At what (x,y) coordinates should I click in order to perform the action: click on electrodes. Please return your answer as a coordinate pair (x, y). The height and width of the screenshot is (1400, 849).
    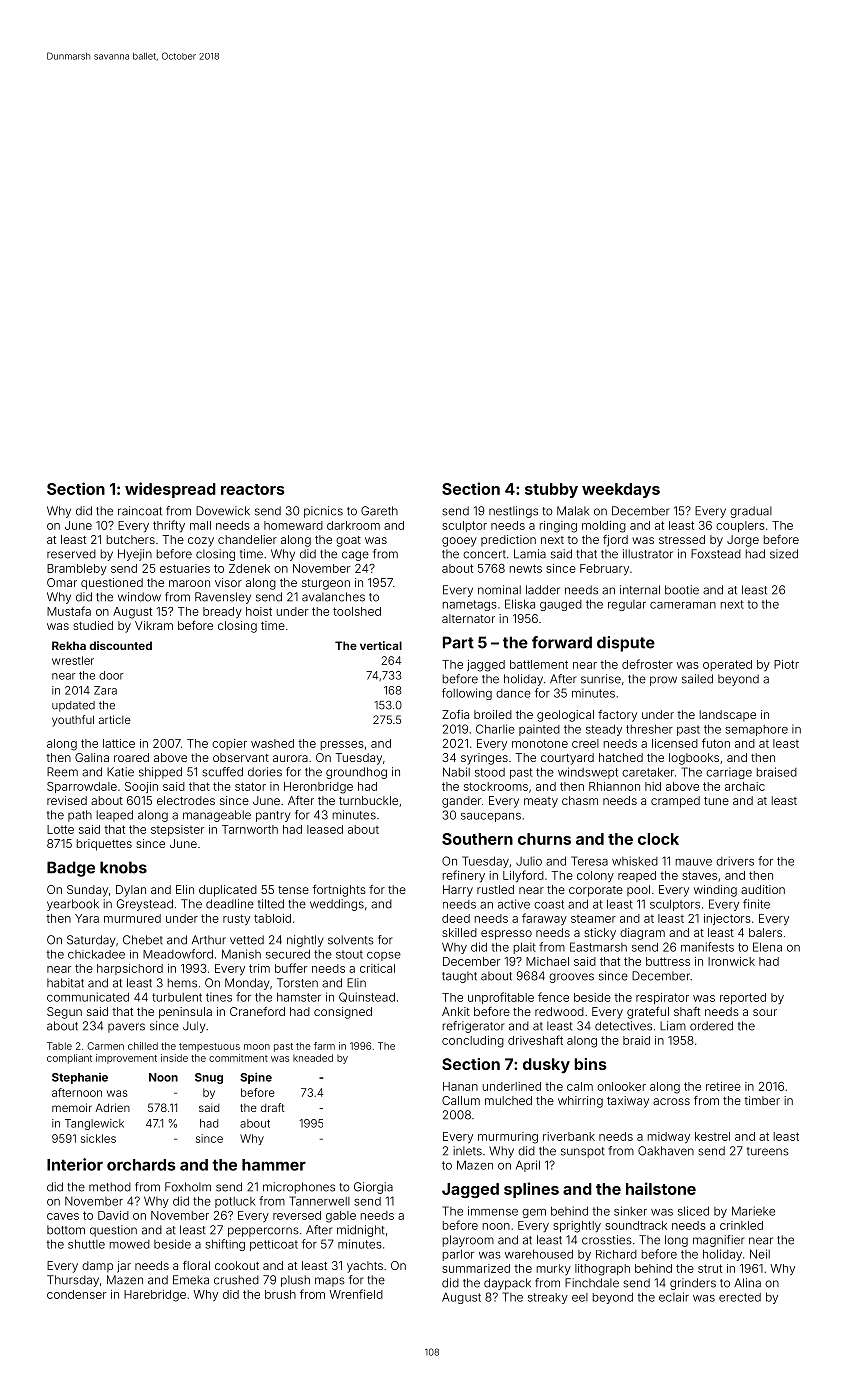
    Looking at the image, I should click on (186, 800).
